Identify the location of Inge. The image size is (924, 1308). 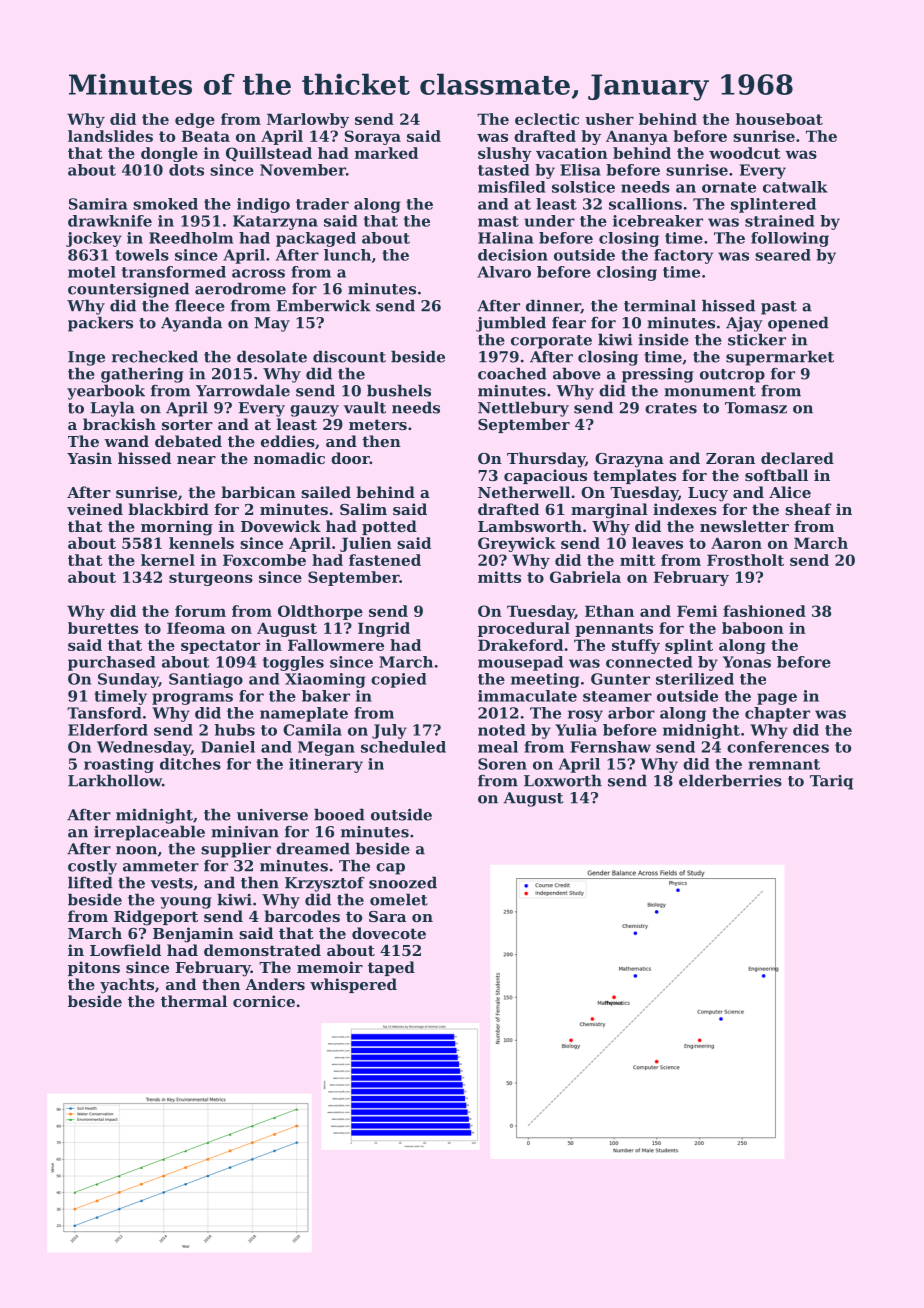
(86, 358).
